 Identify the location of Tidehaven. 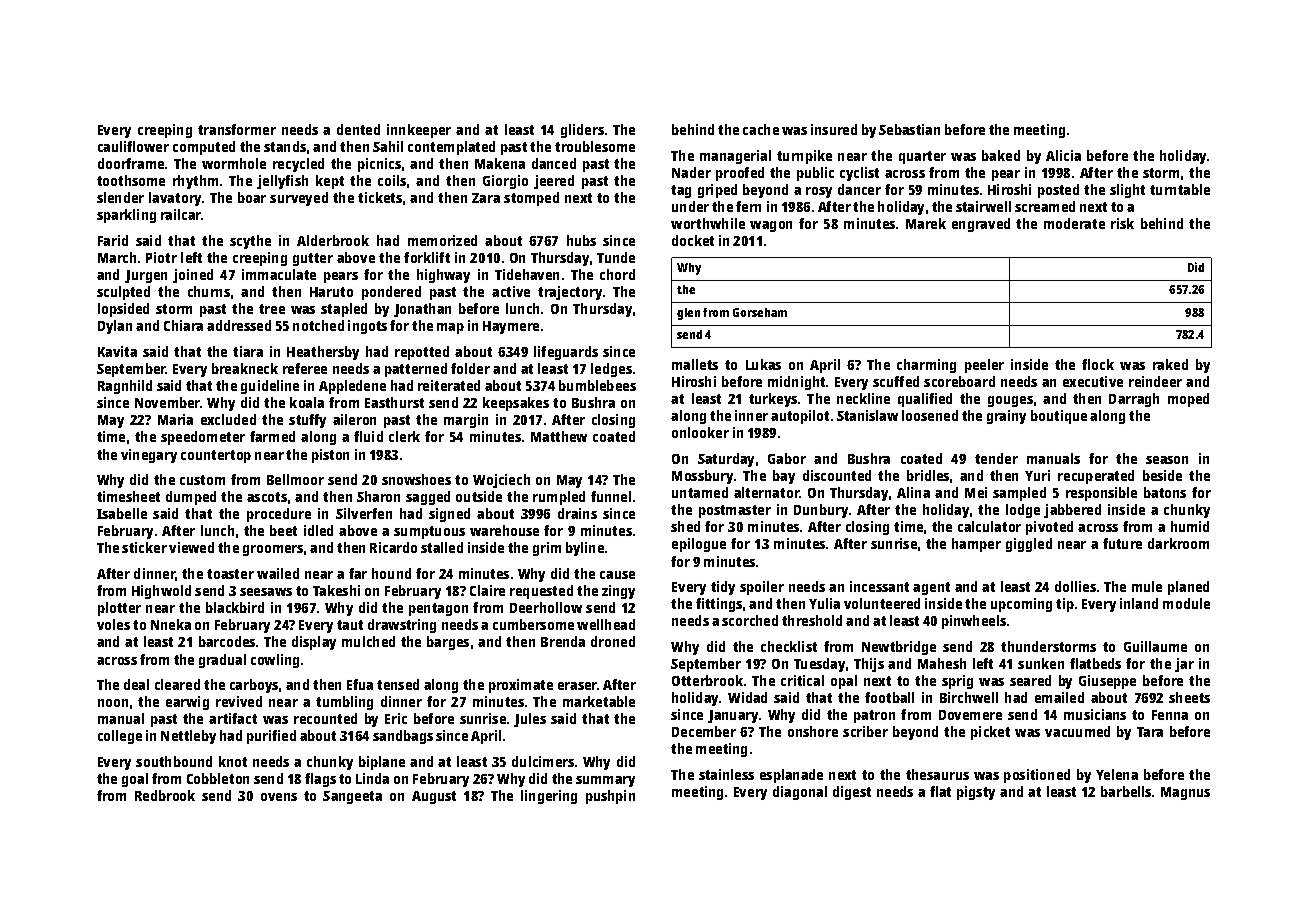
(527, 274).
